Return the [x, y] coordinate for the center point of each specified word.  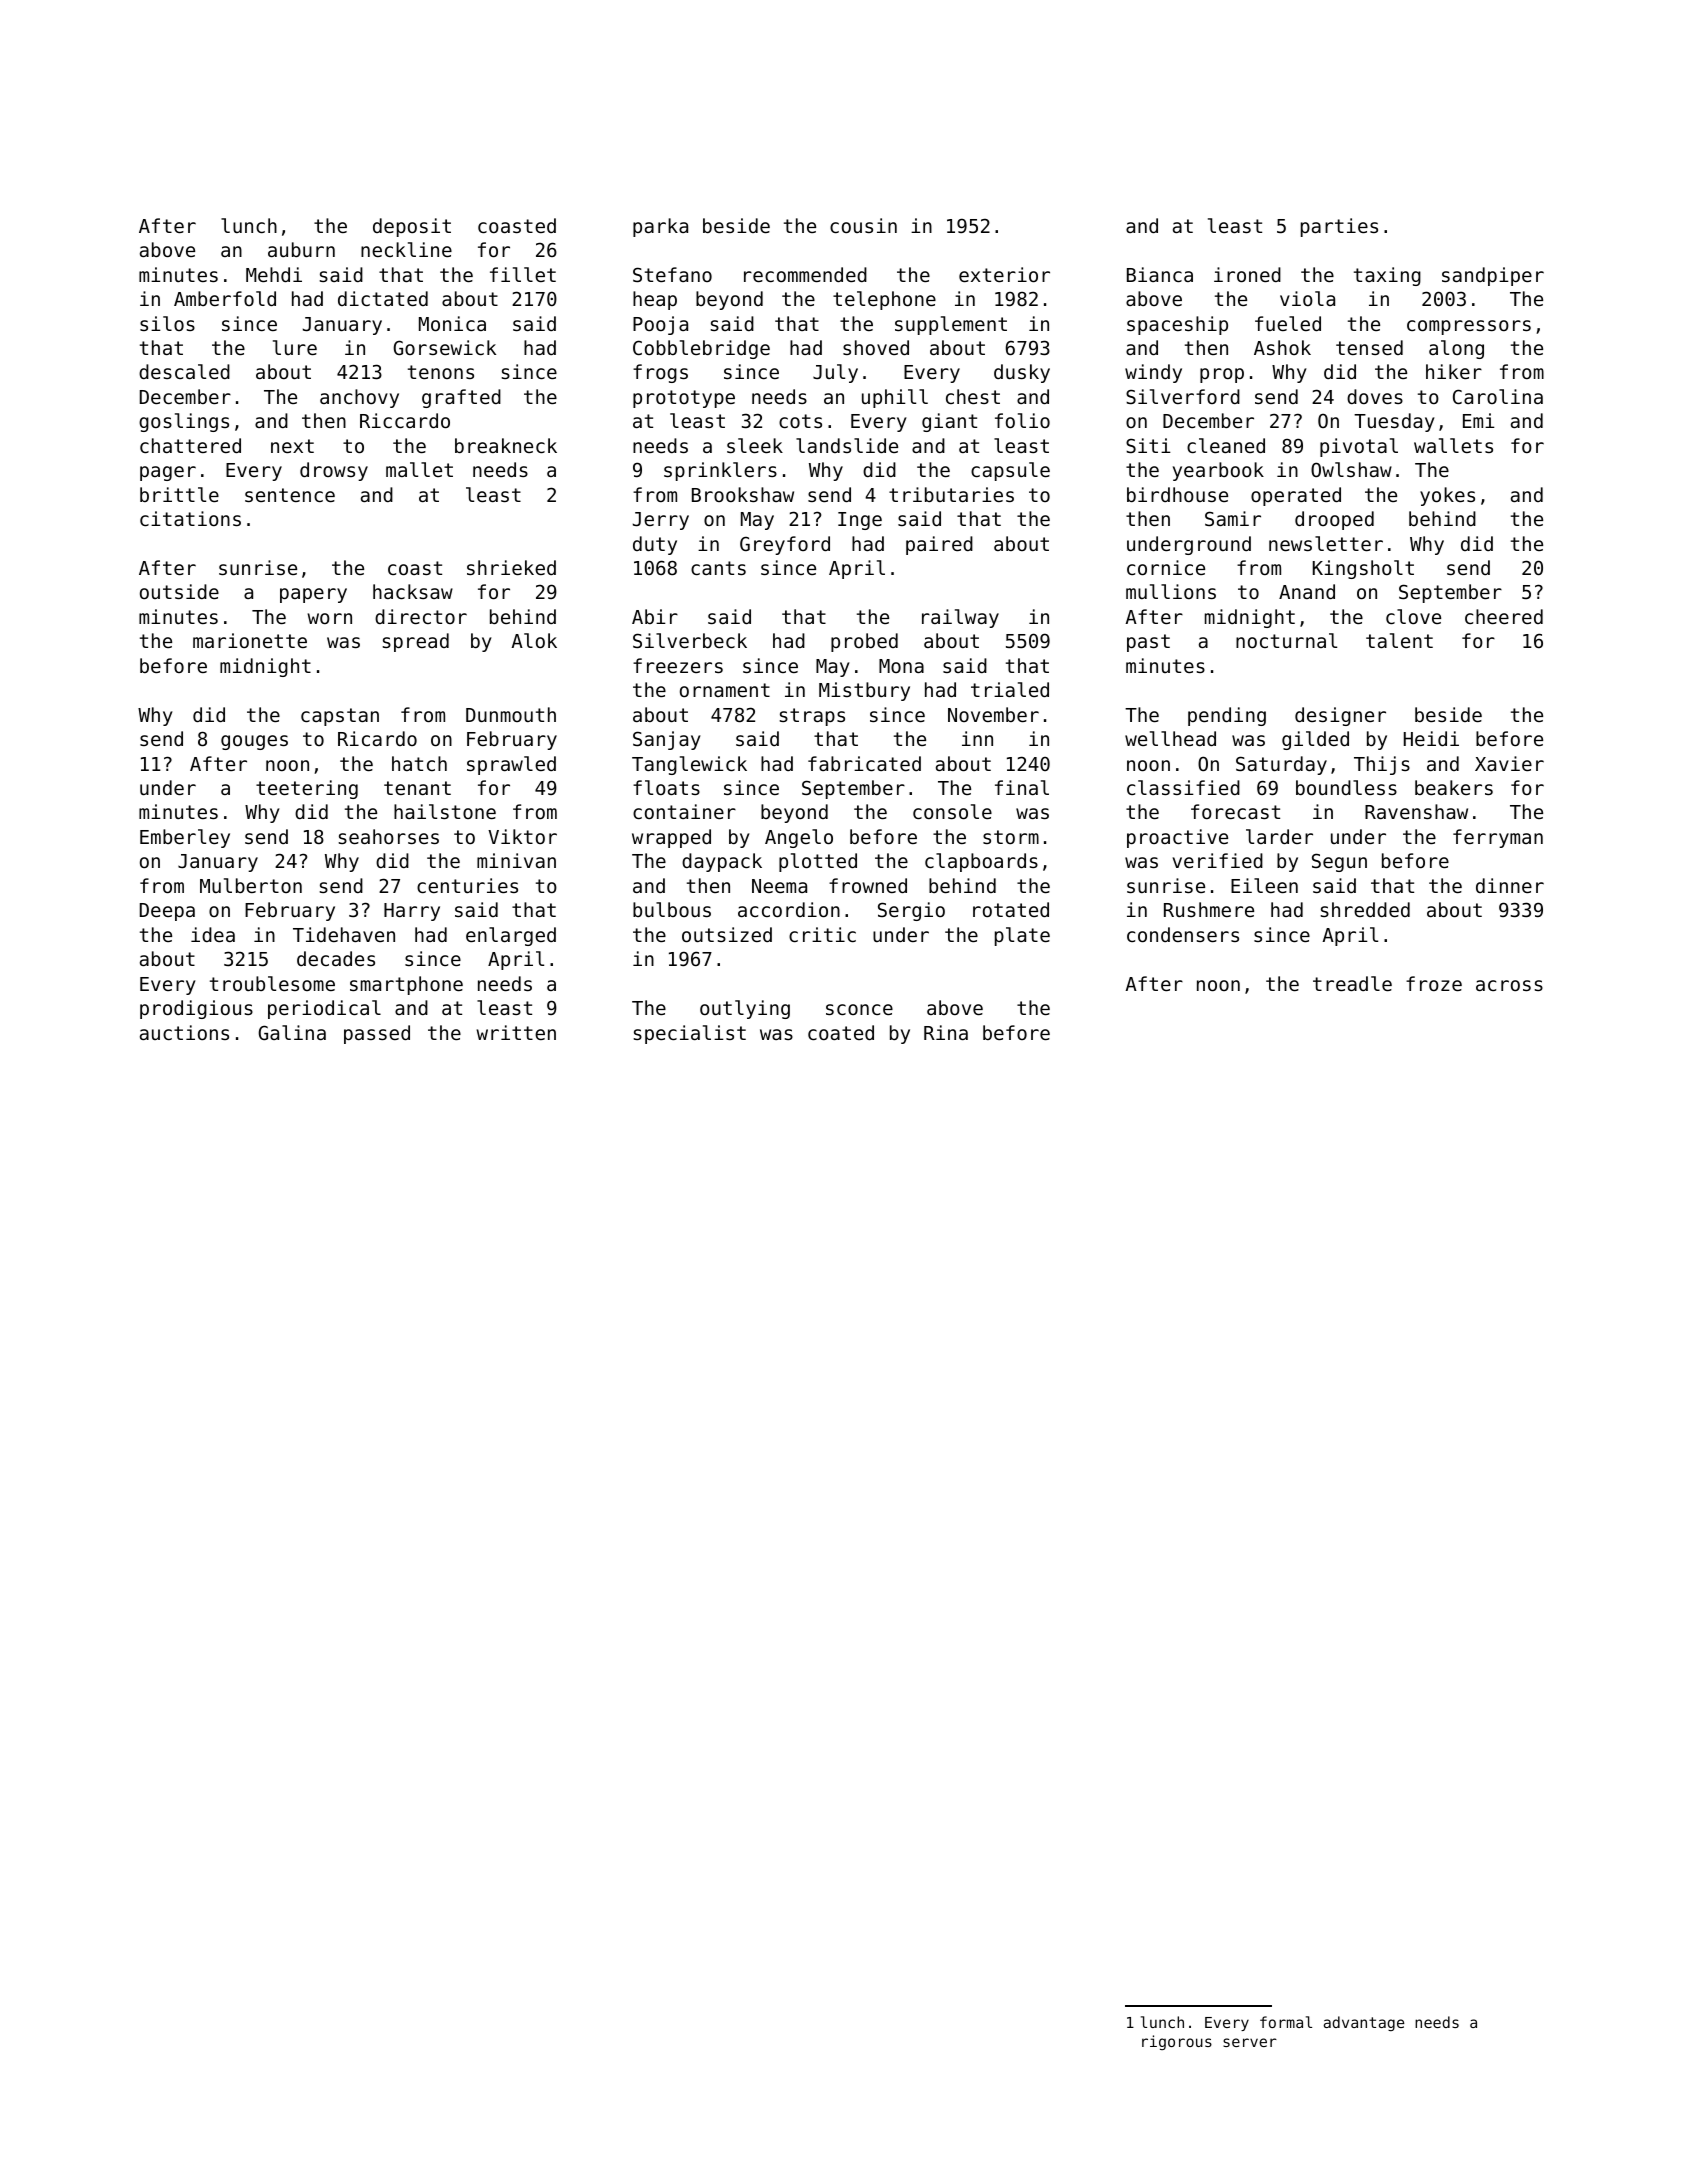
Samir [1233, 518]
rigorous [1177, 2042]
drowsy [334, 471]
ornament [725, 690]
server [1250, 2042]
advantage [1364, 2023]
